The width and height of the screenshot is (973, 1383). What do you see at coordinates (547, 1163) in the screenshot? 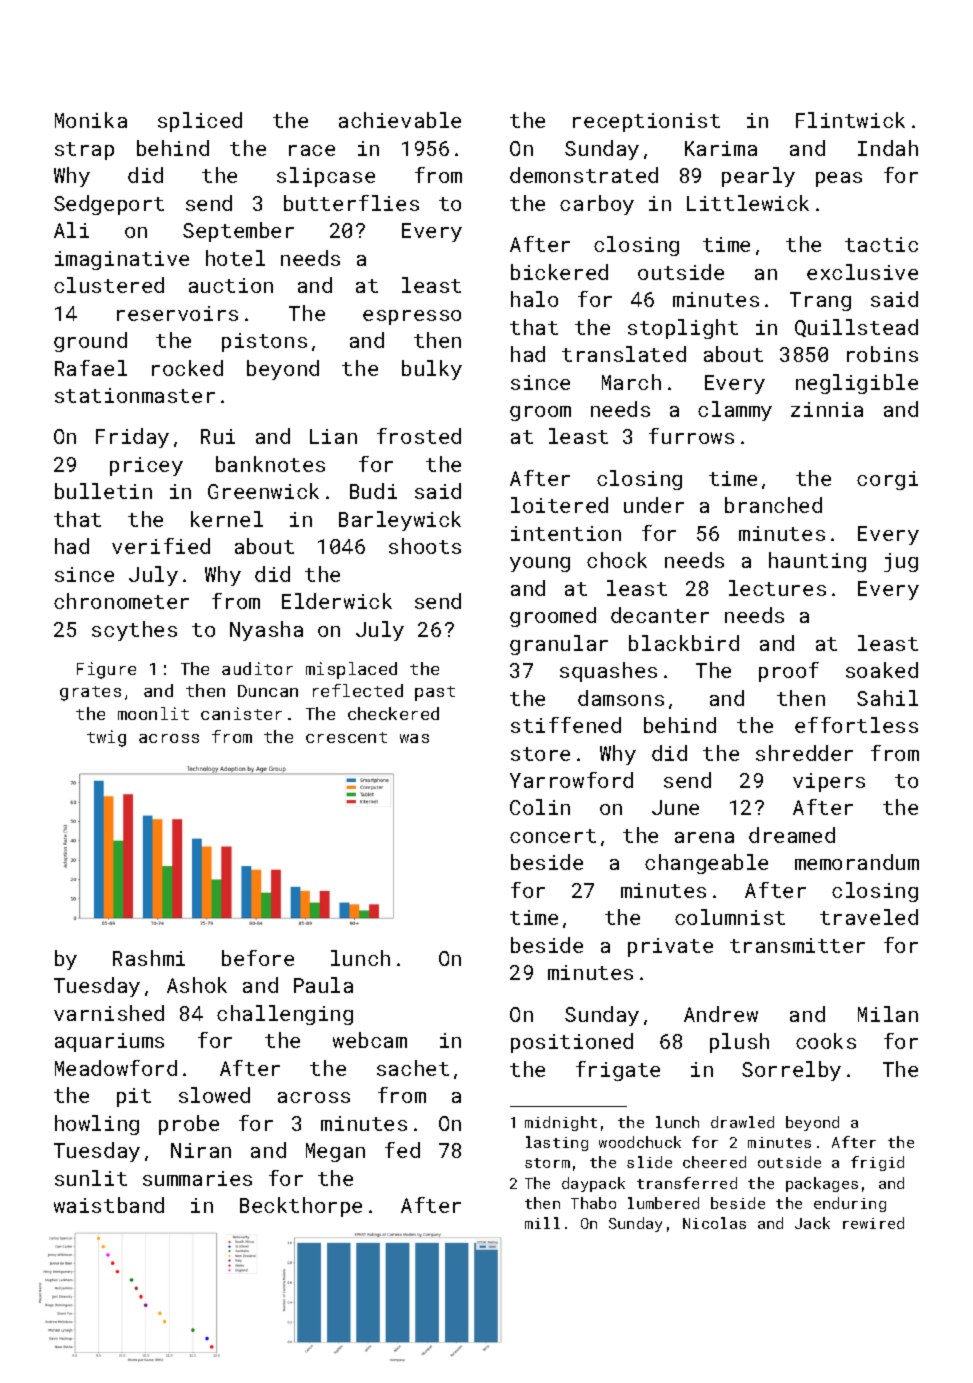
I see `storm` at bounding box center [547, 1163].
